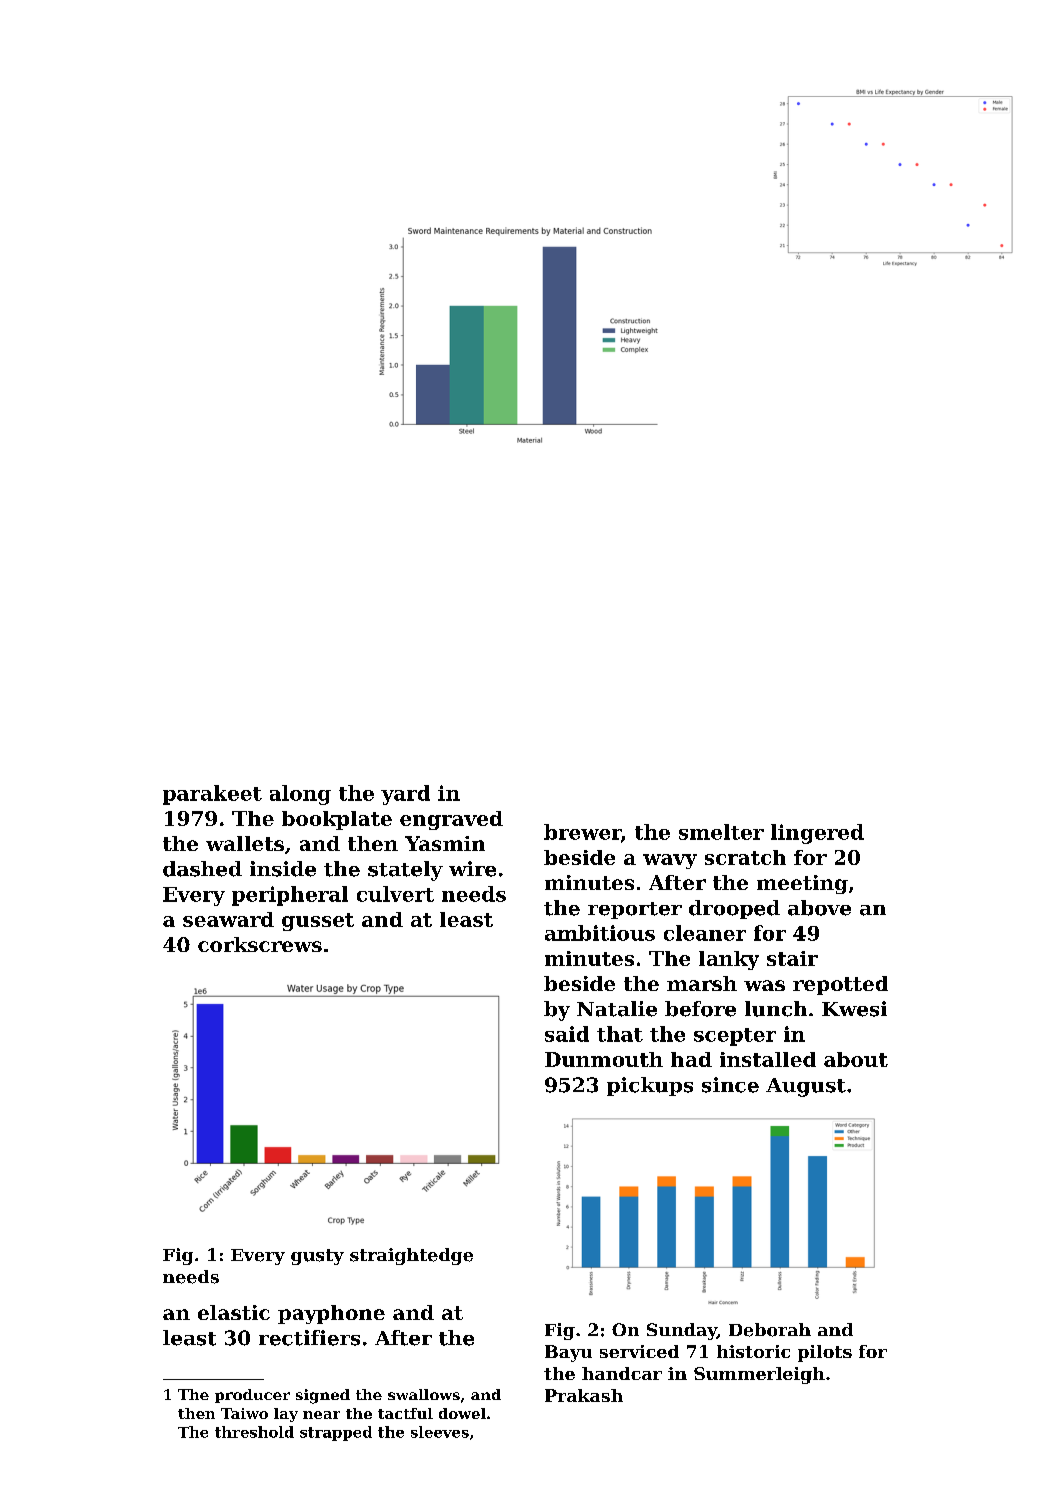  I want to click on corkscrews, so click(260, 944).
